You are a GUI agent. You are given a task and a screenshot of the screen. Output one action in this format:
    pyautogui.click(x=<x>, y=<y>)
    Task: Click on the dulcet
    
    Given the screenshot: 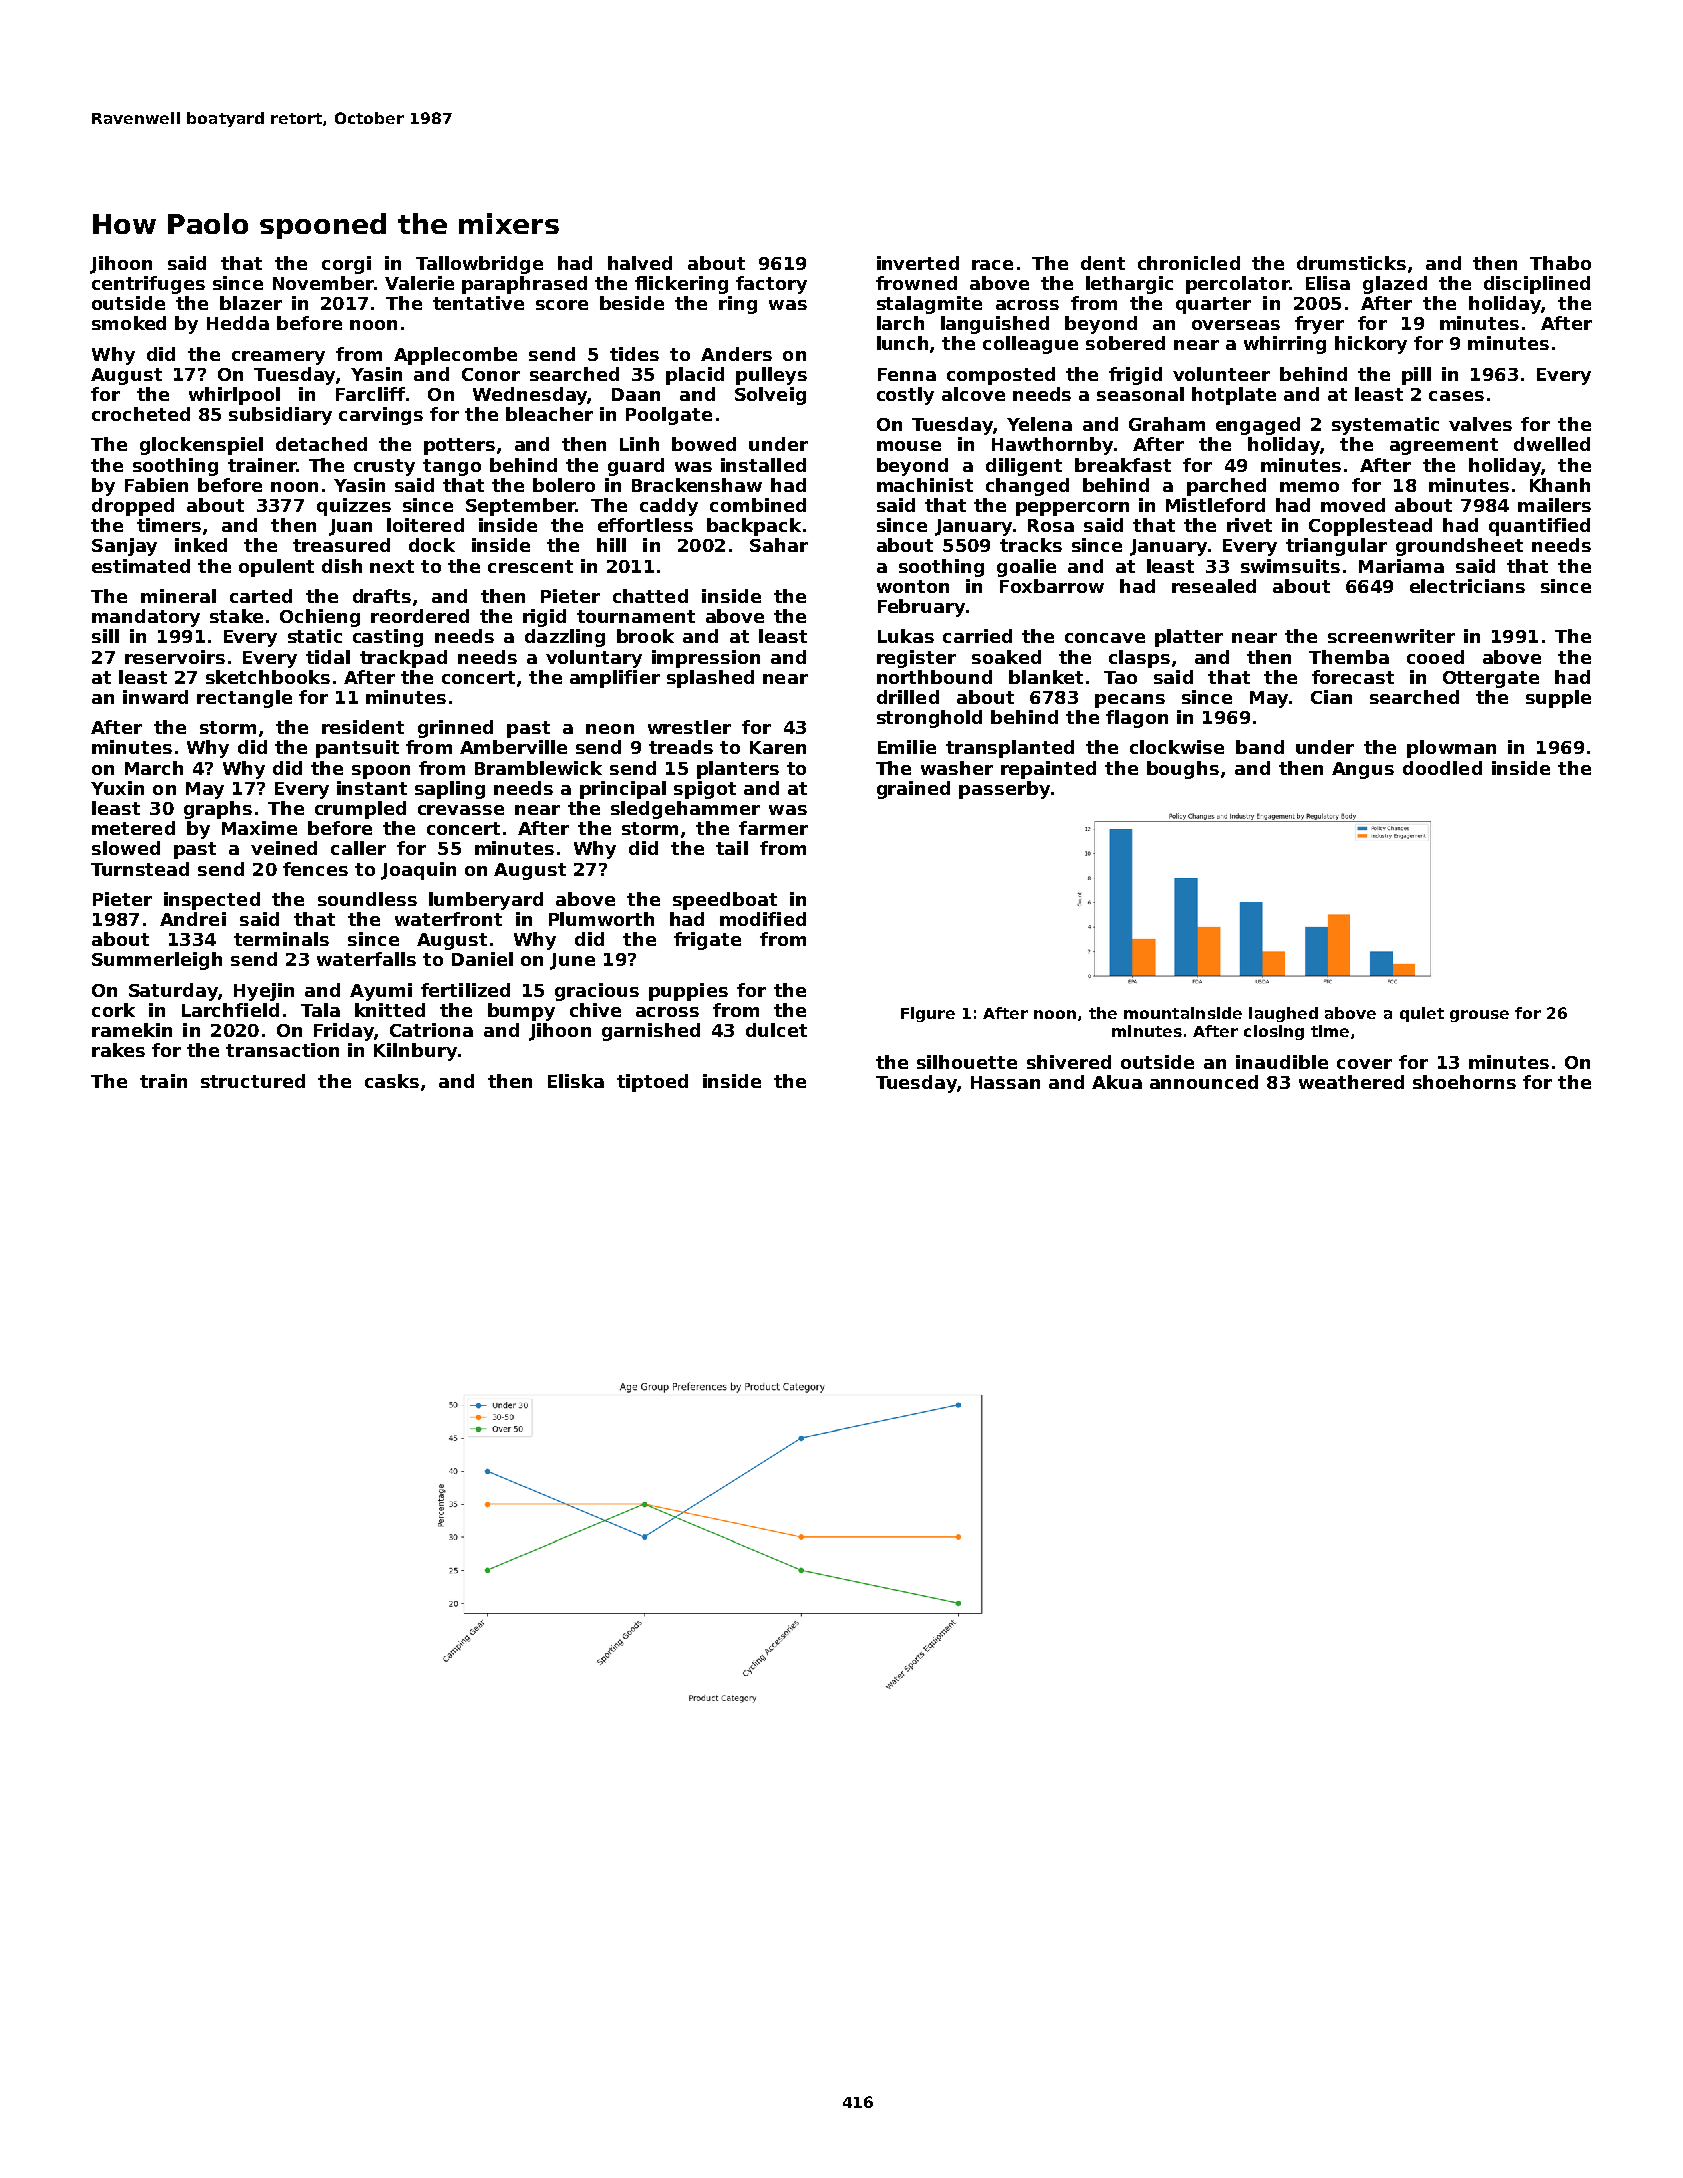 What is the action you would take?
    pyautogui.click(x=776, y=1030)
